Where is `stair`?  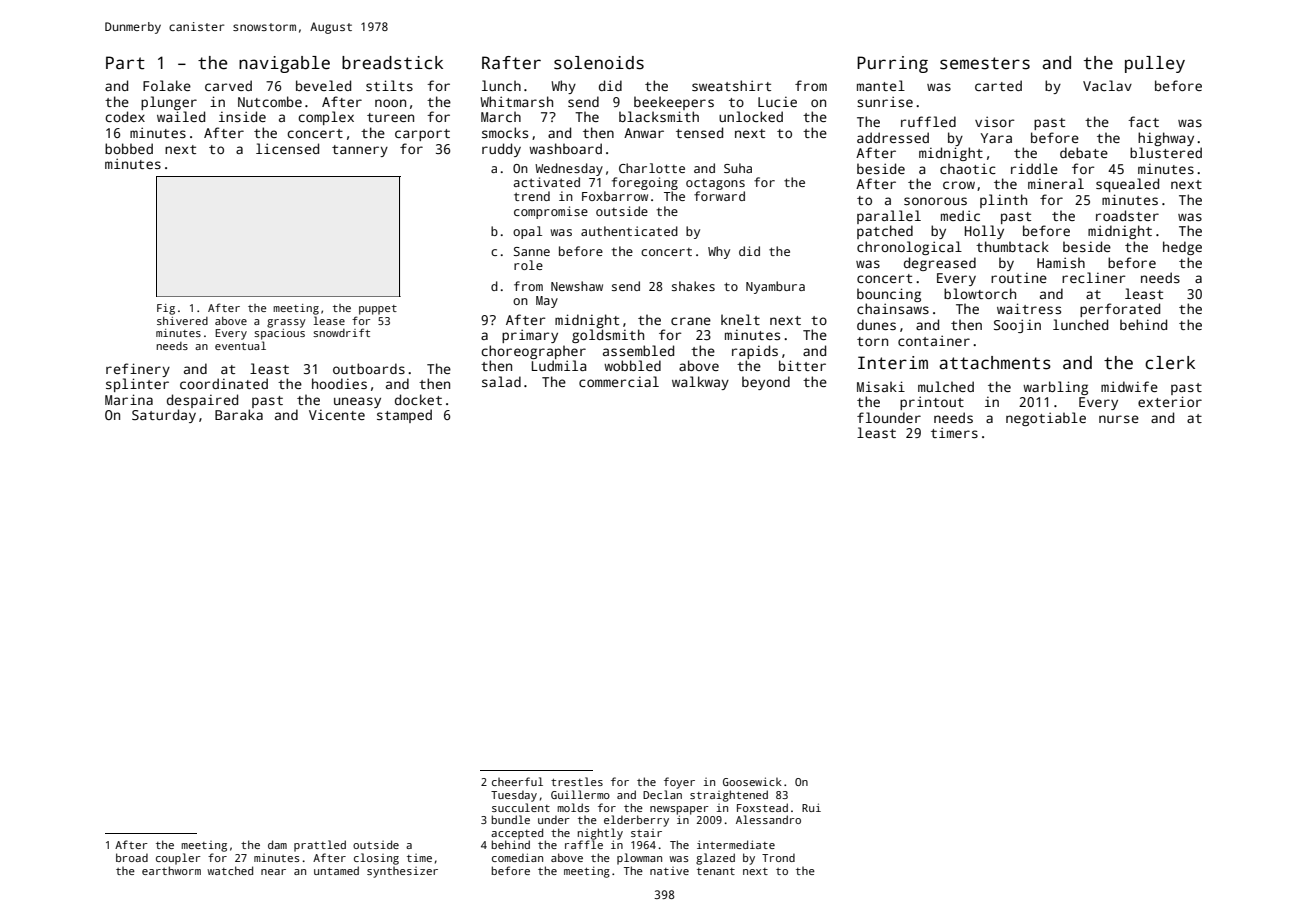 stair is located at coordinates (646, 833).
